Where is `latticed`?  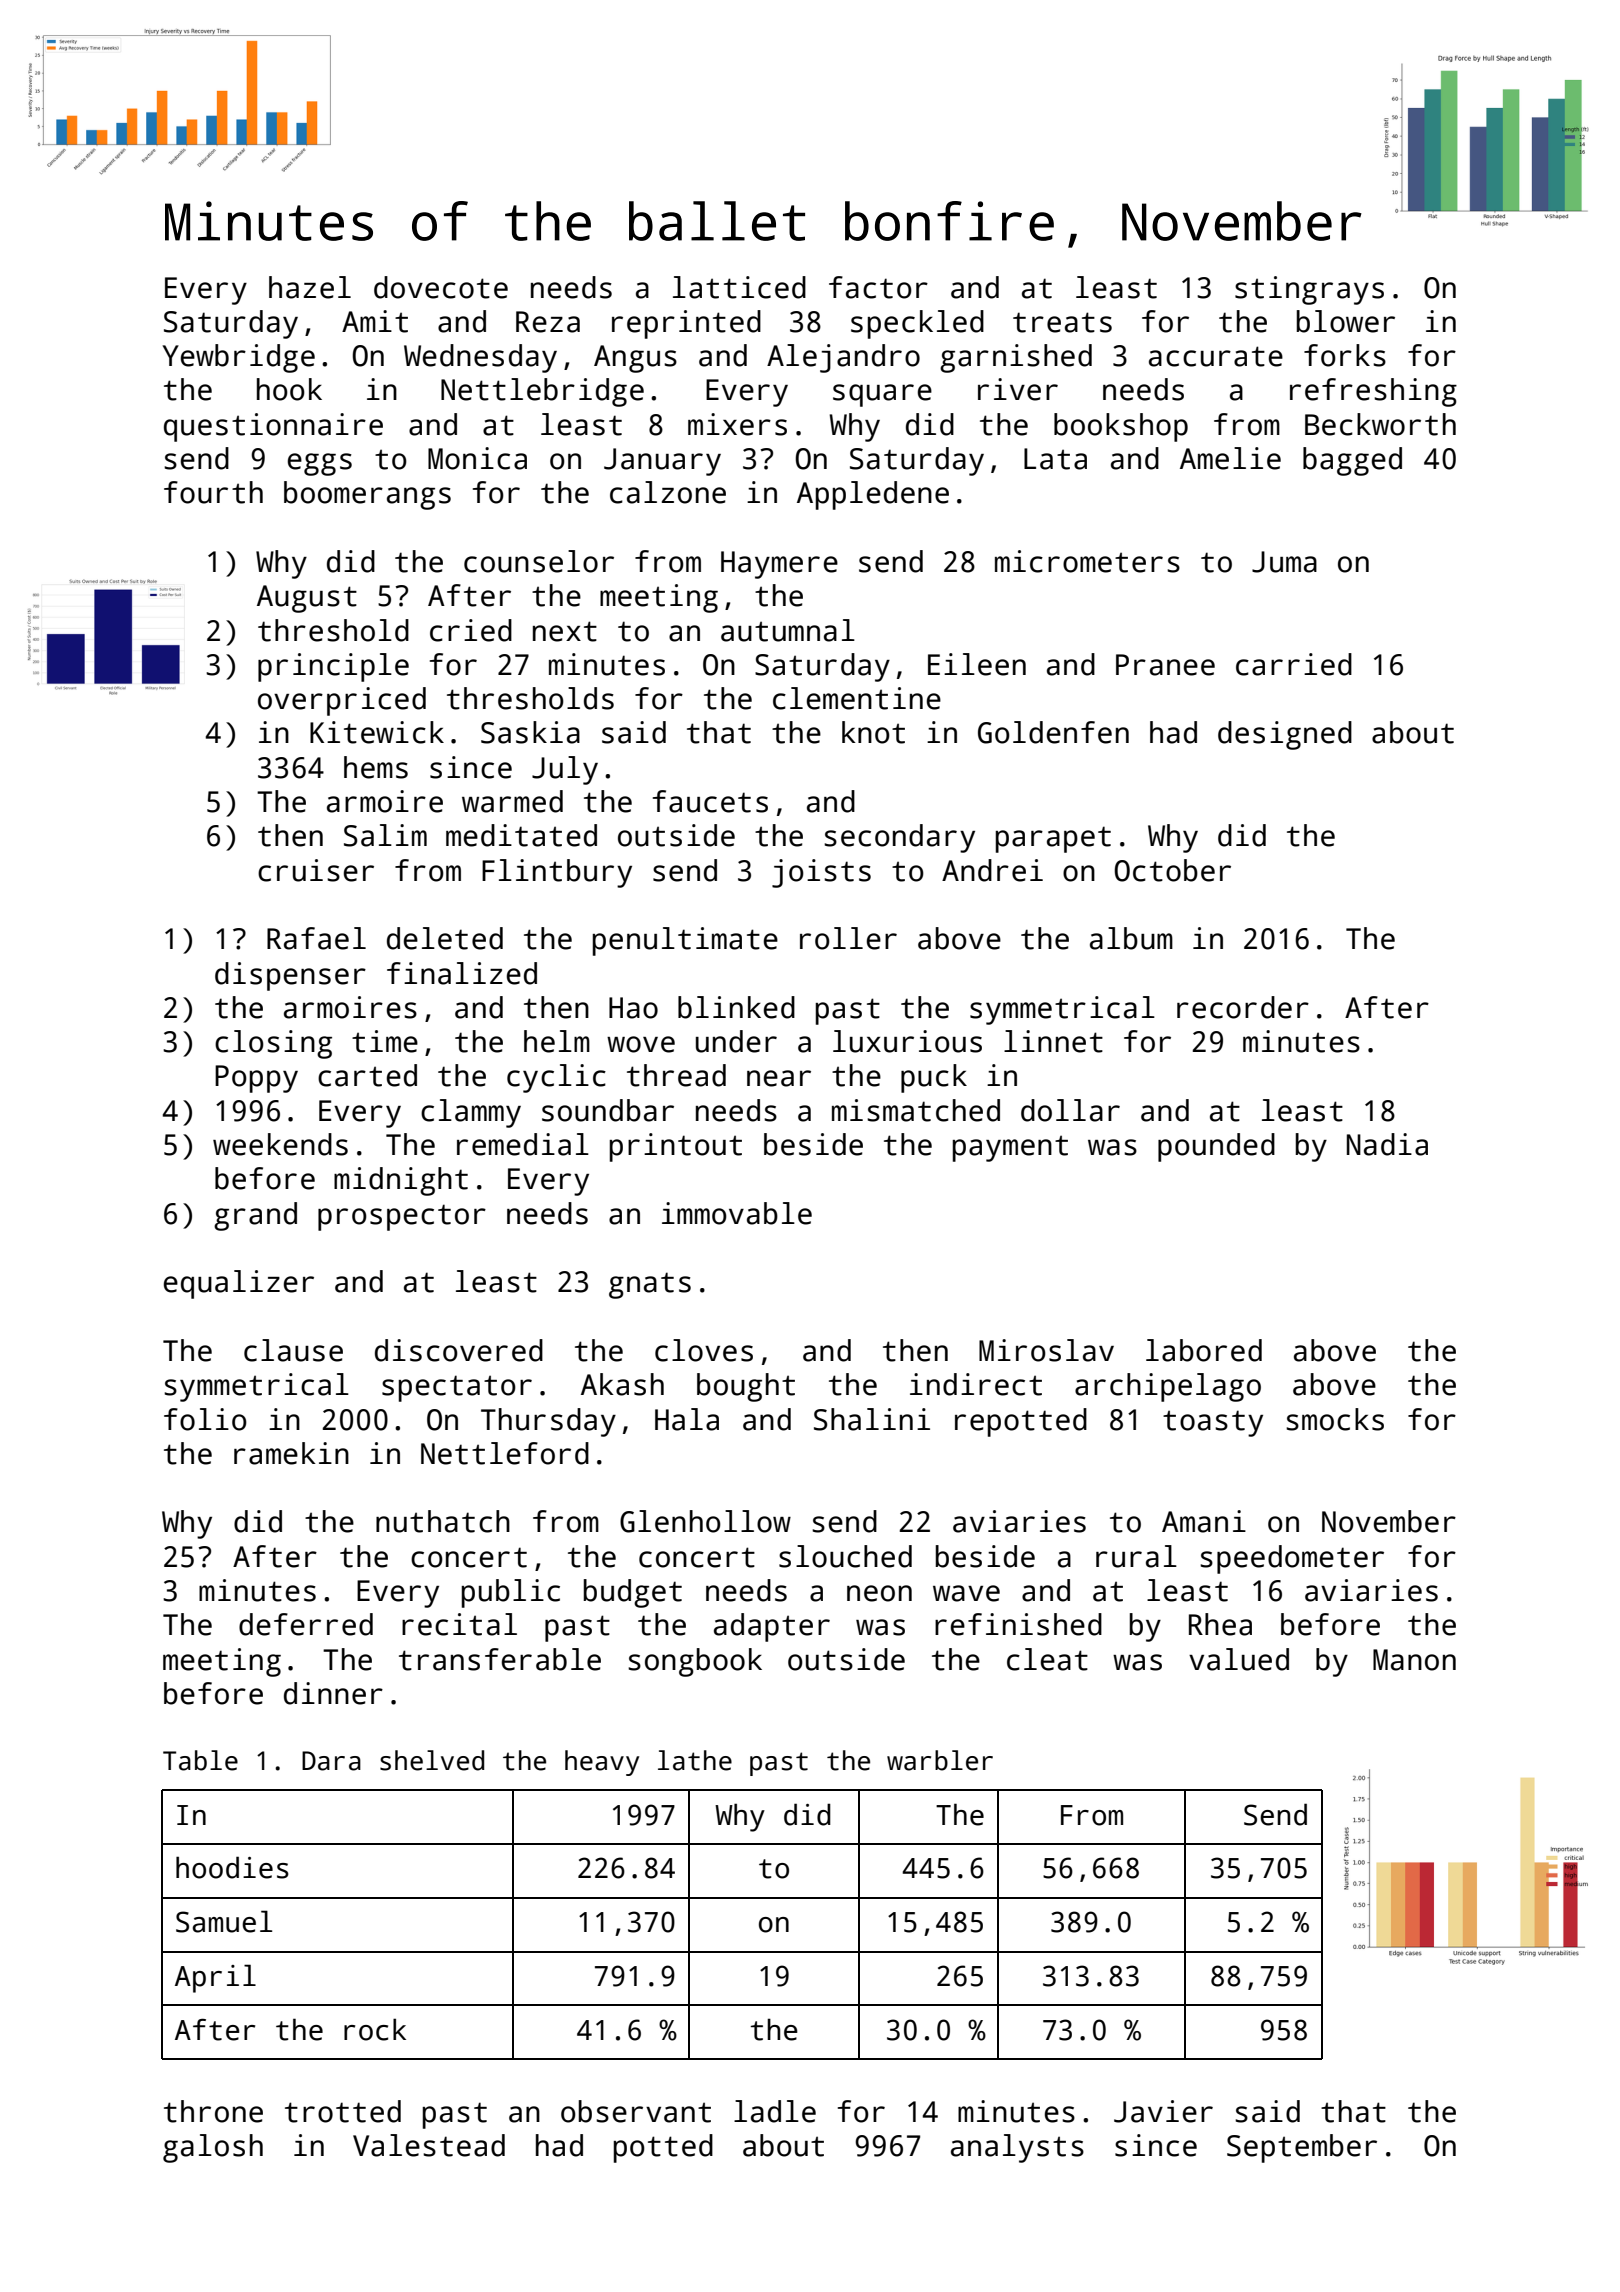 latticed is located at coordinates (739, 287).
